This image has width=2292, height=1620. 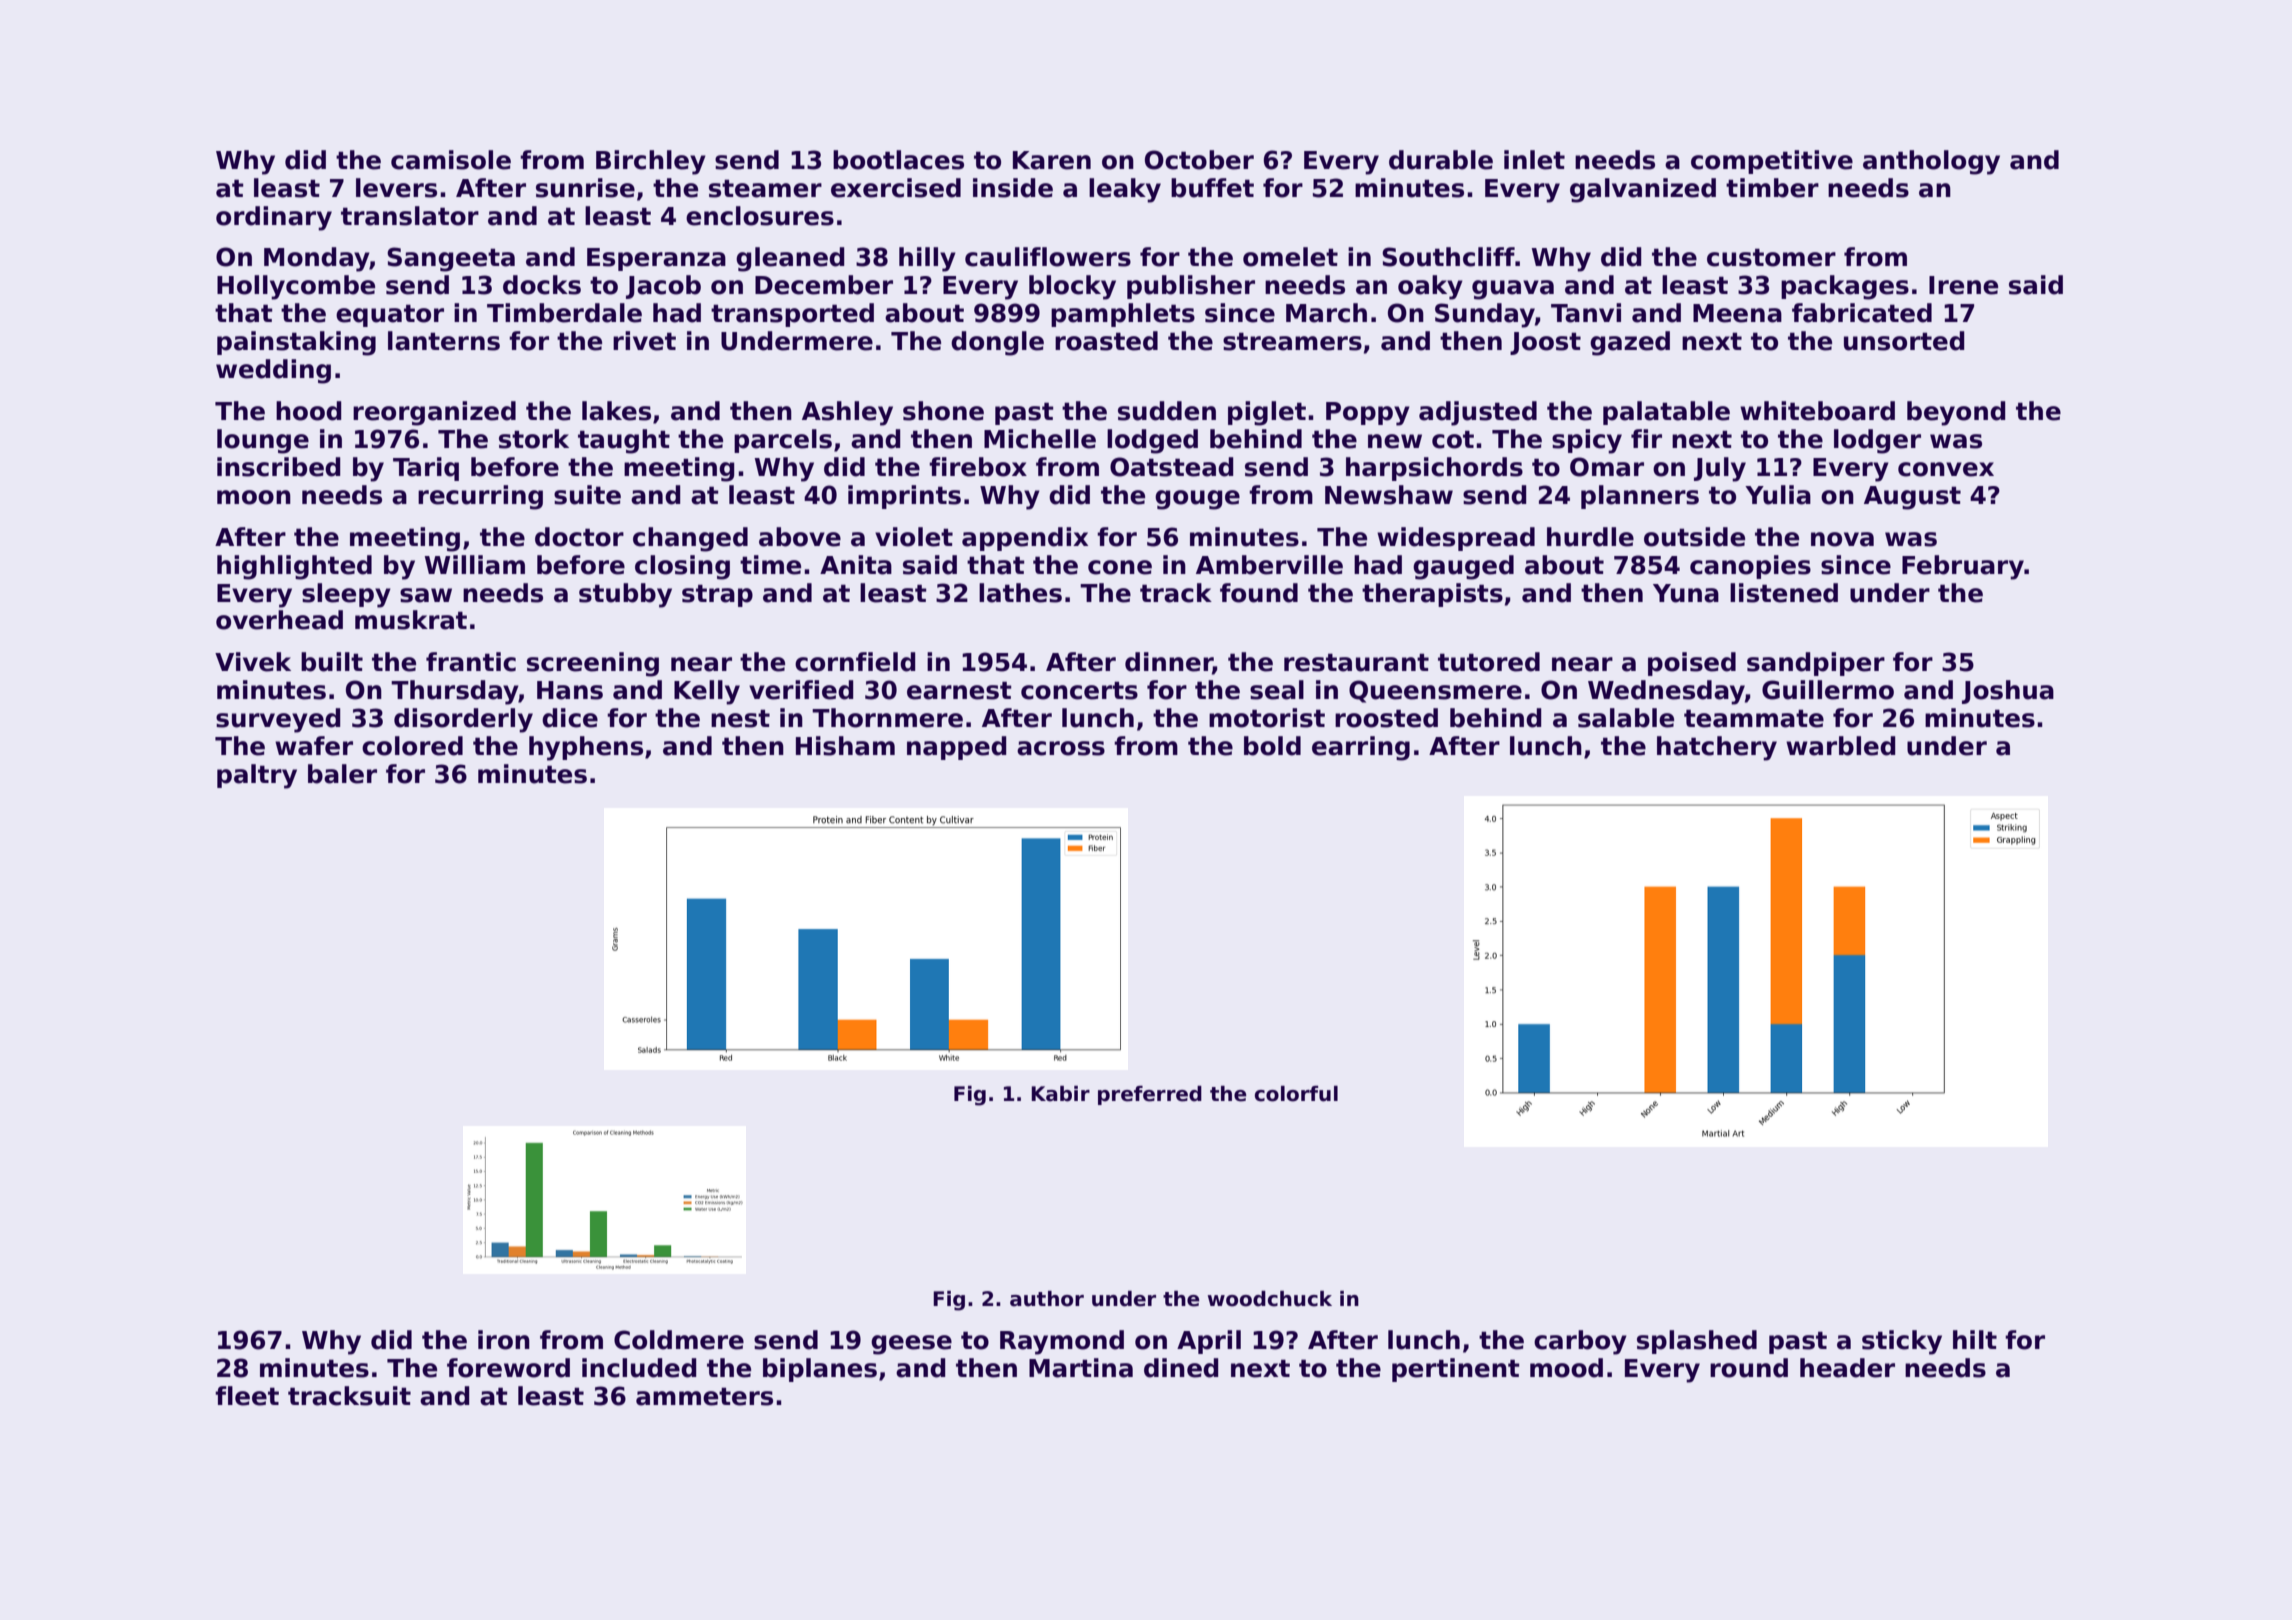 I want to click on header, so click(x=1847, y=1368).
